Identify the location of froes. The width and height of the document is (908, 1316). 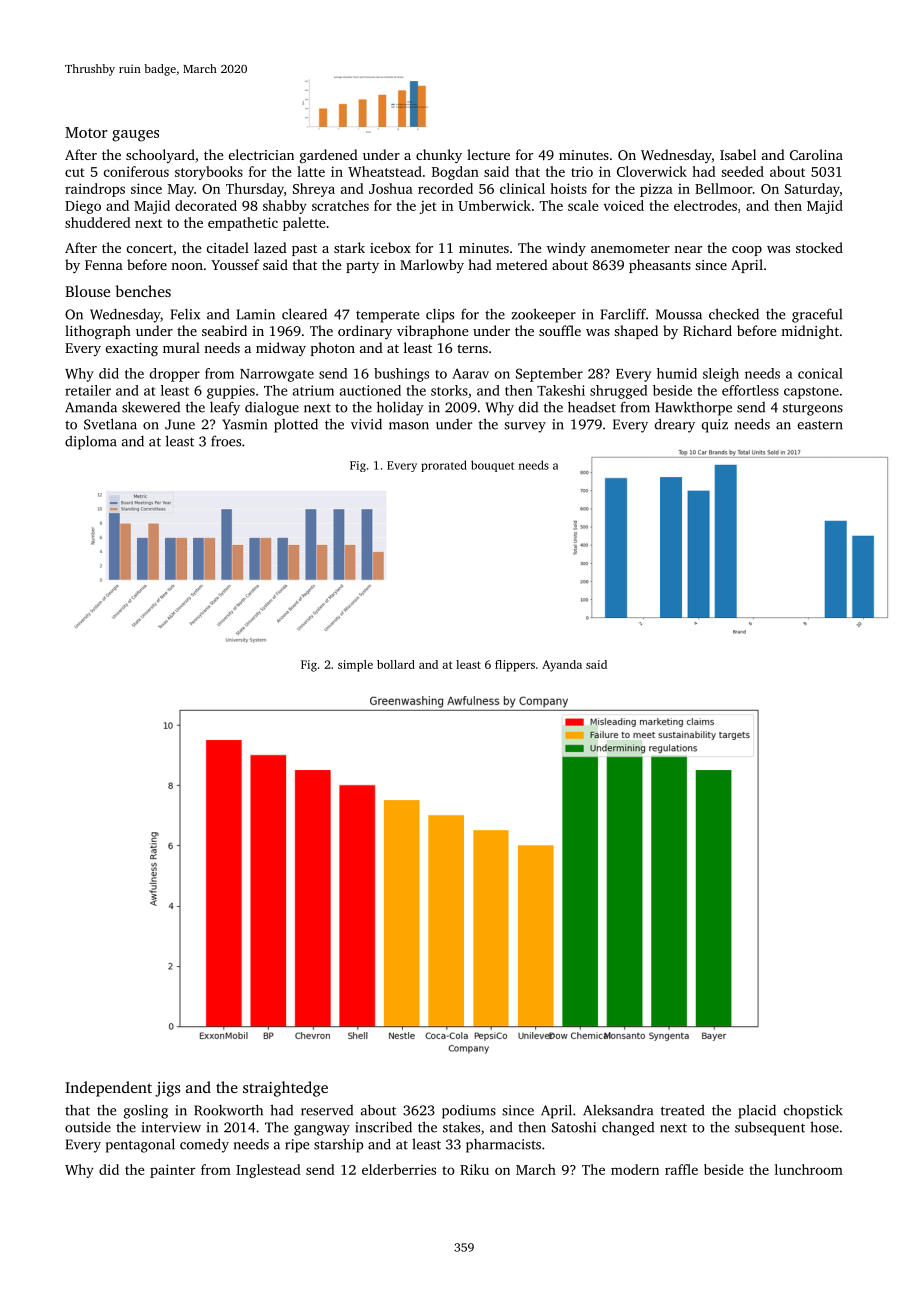
(226, 441).
